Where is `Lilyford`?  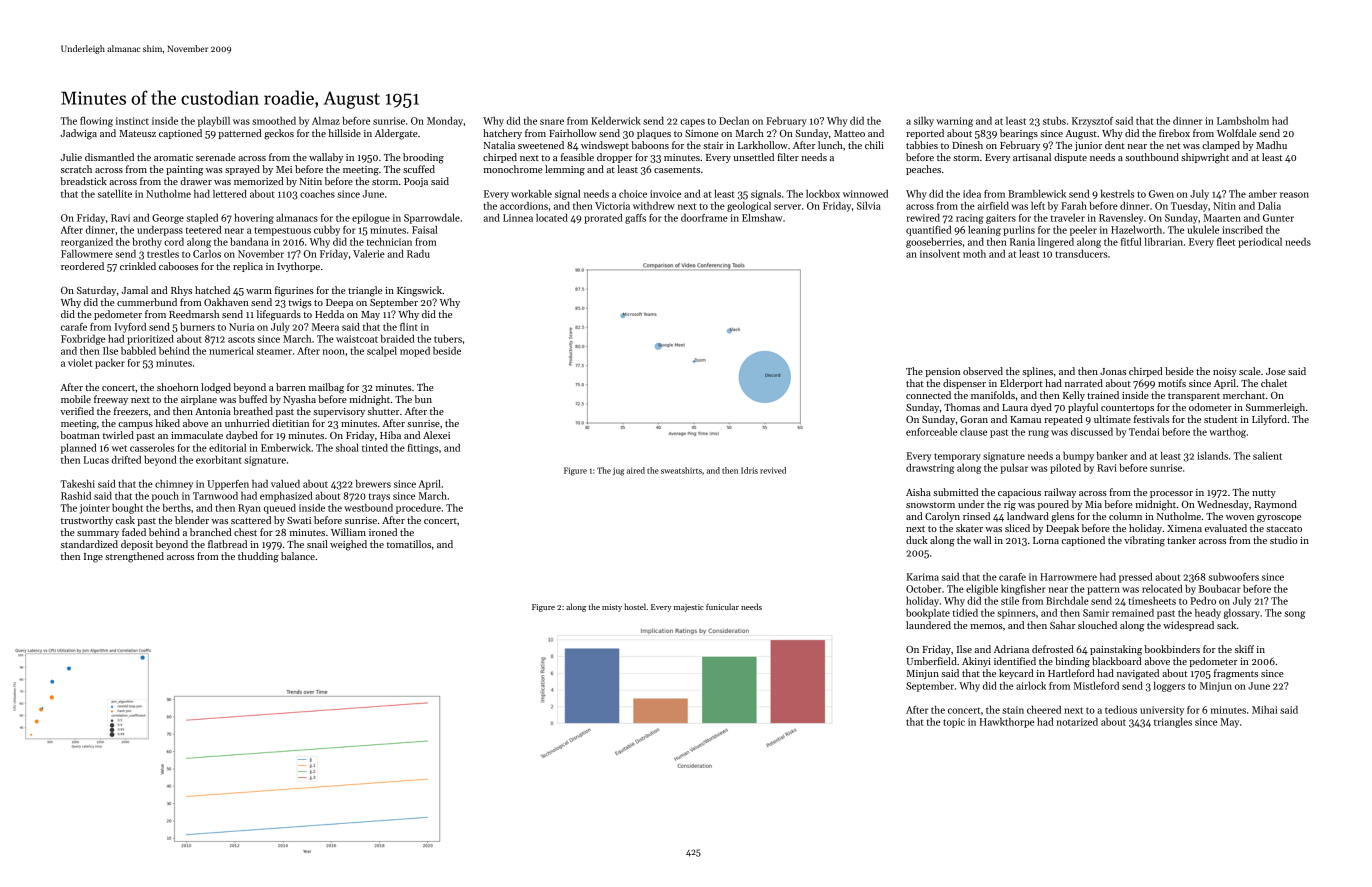 Lilyford is located at coordinates (1269, 420).
